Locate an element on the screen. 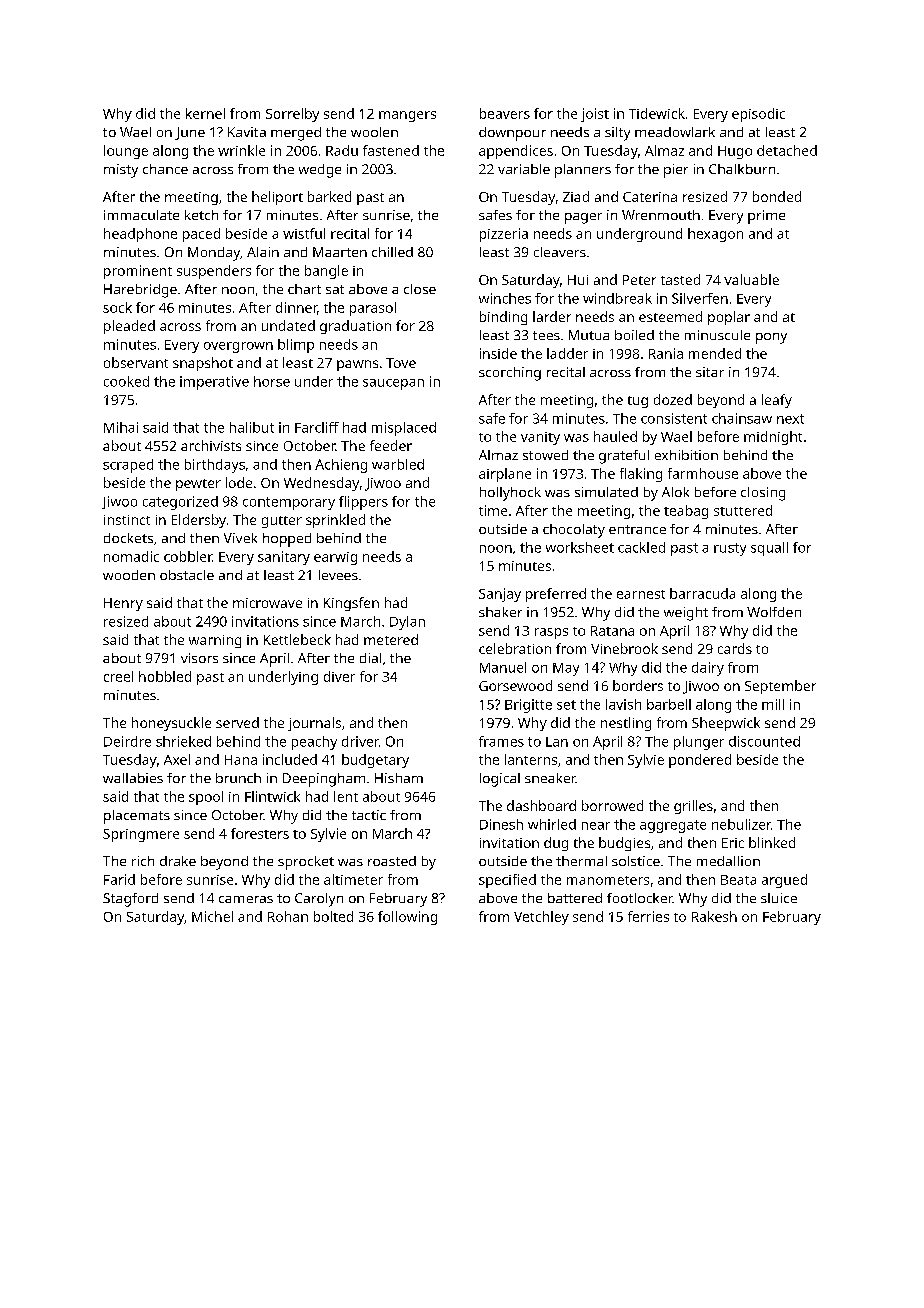 This screenshot has height=1308, width=924. worksheet is located at coordinates (580, 547).
